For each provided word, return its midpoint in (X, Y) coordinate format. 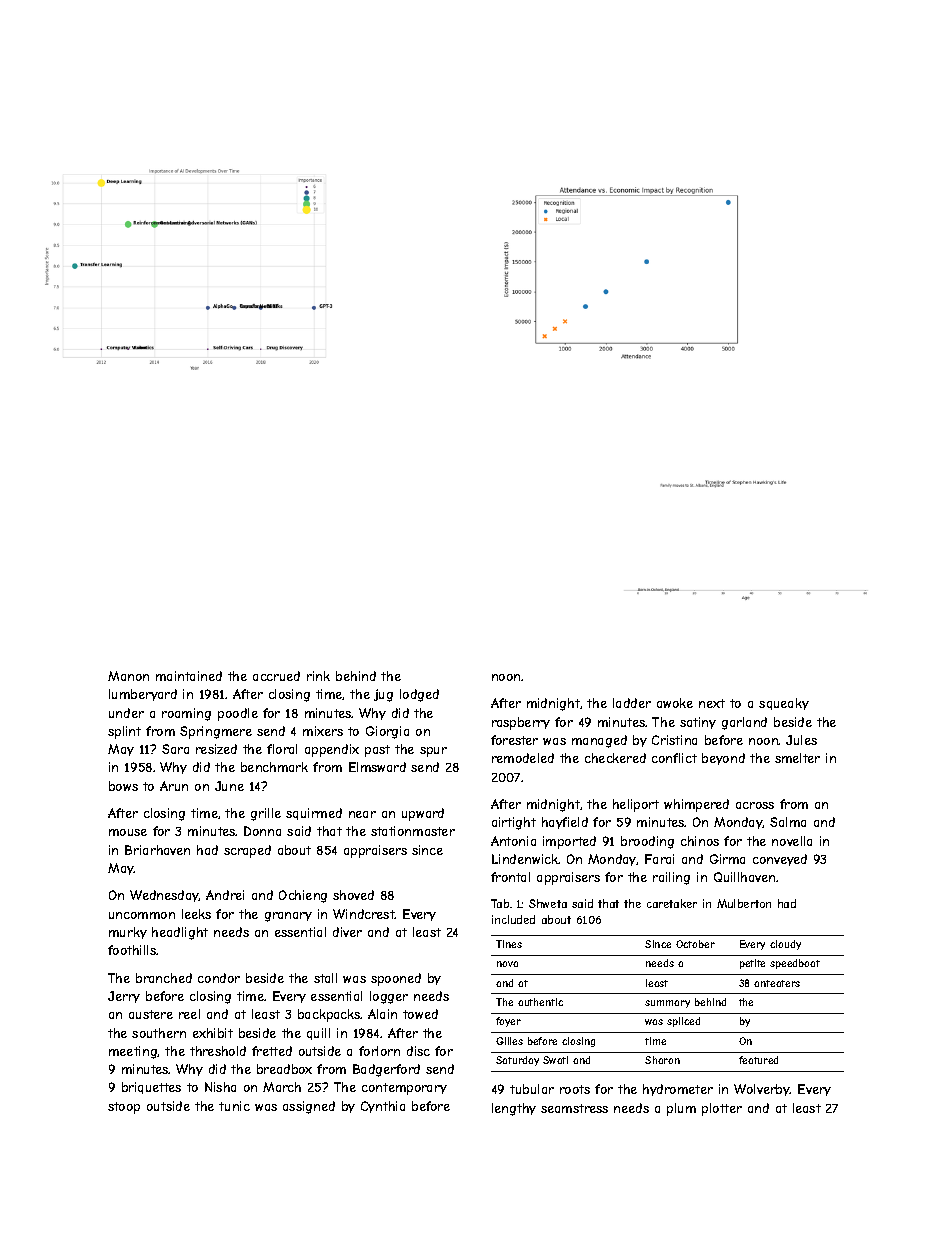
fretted (272, 1051)
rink (318, 676)
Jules (801, 740)
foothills (132, 950)
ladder (632, 703)
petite (752, 964)
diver (347, 932)
